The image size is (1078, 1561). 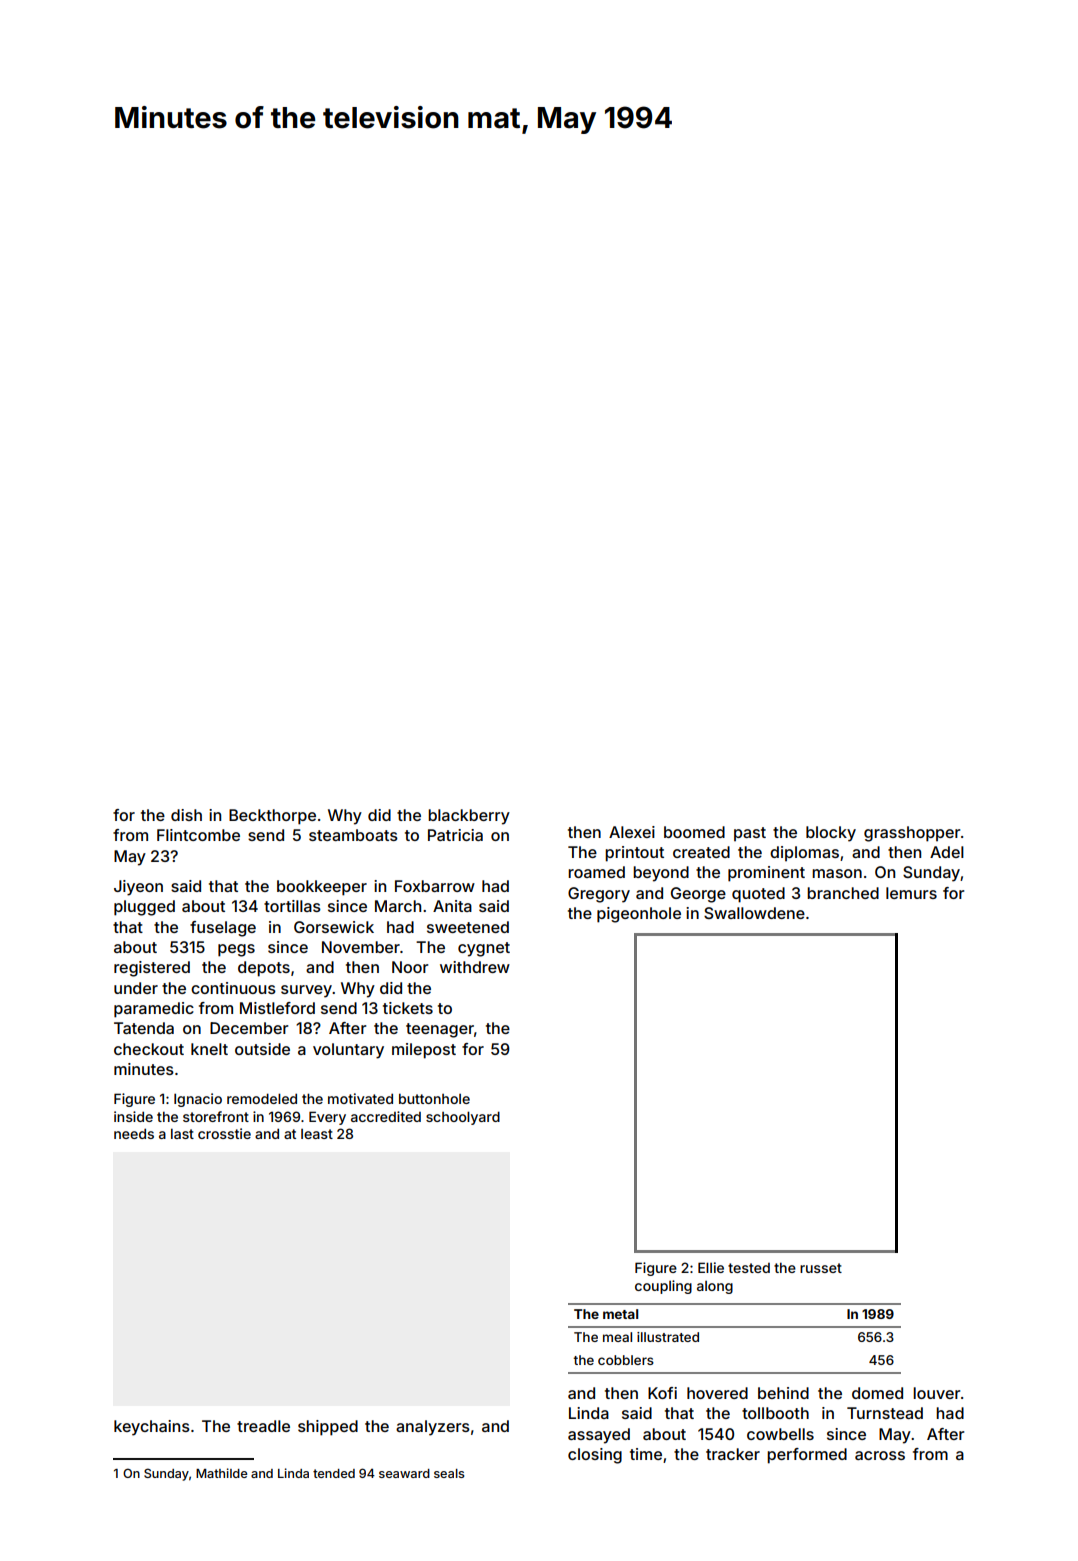 What do you see at coordinates (233, 988) in the page?
I see `continuous` at bounding box center [233, 988].
